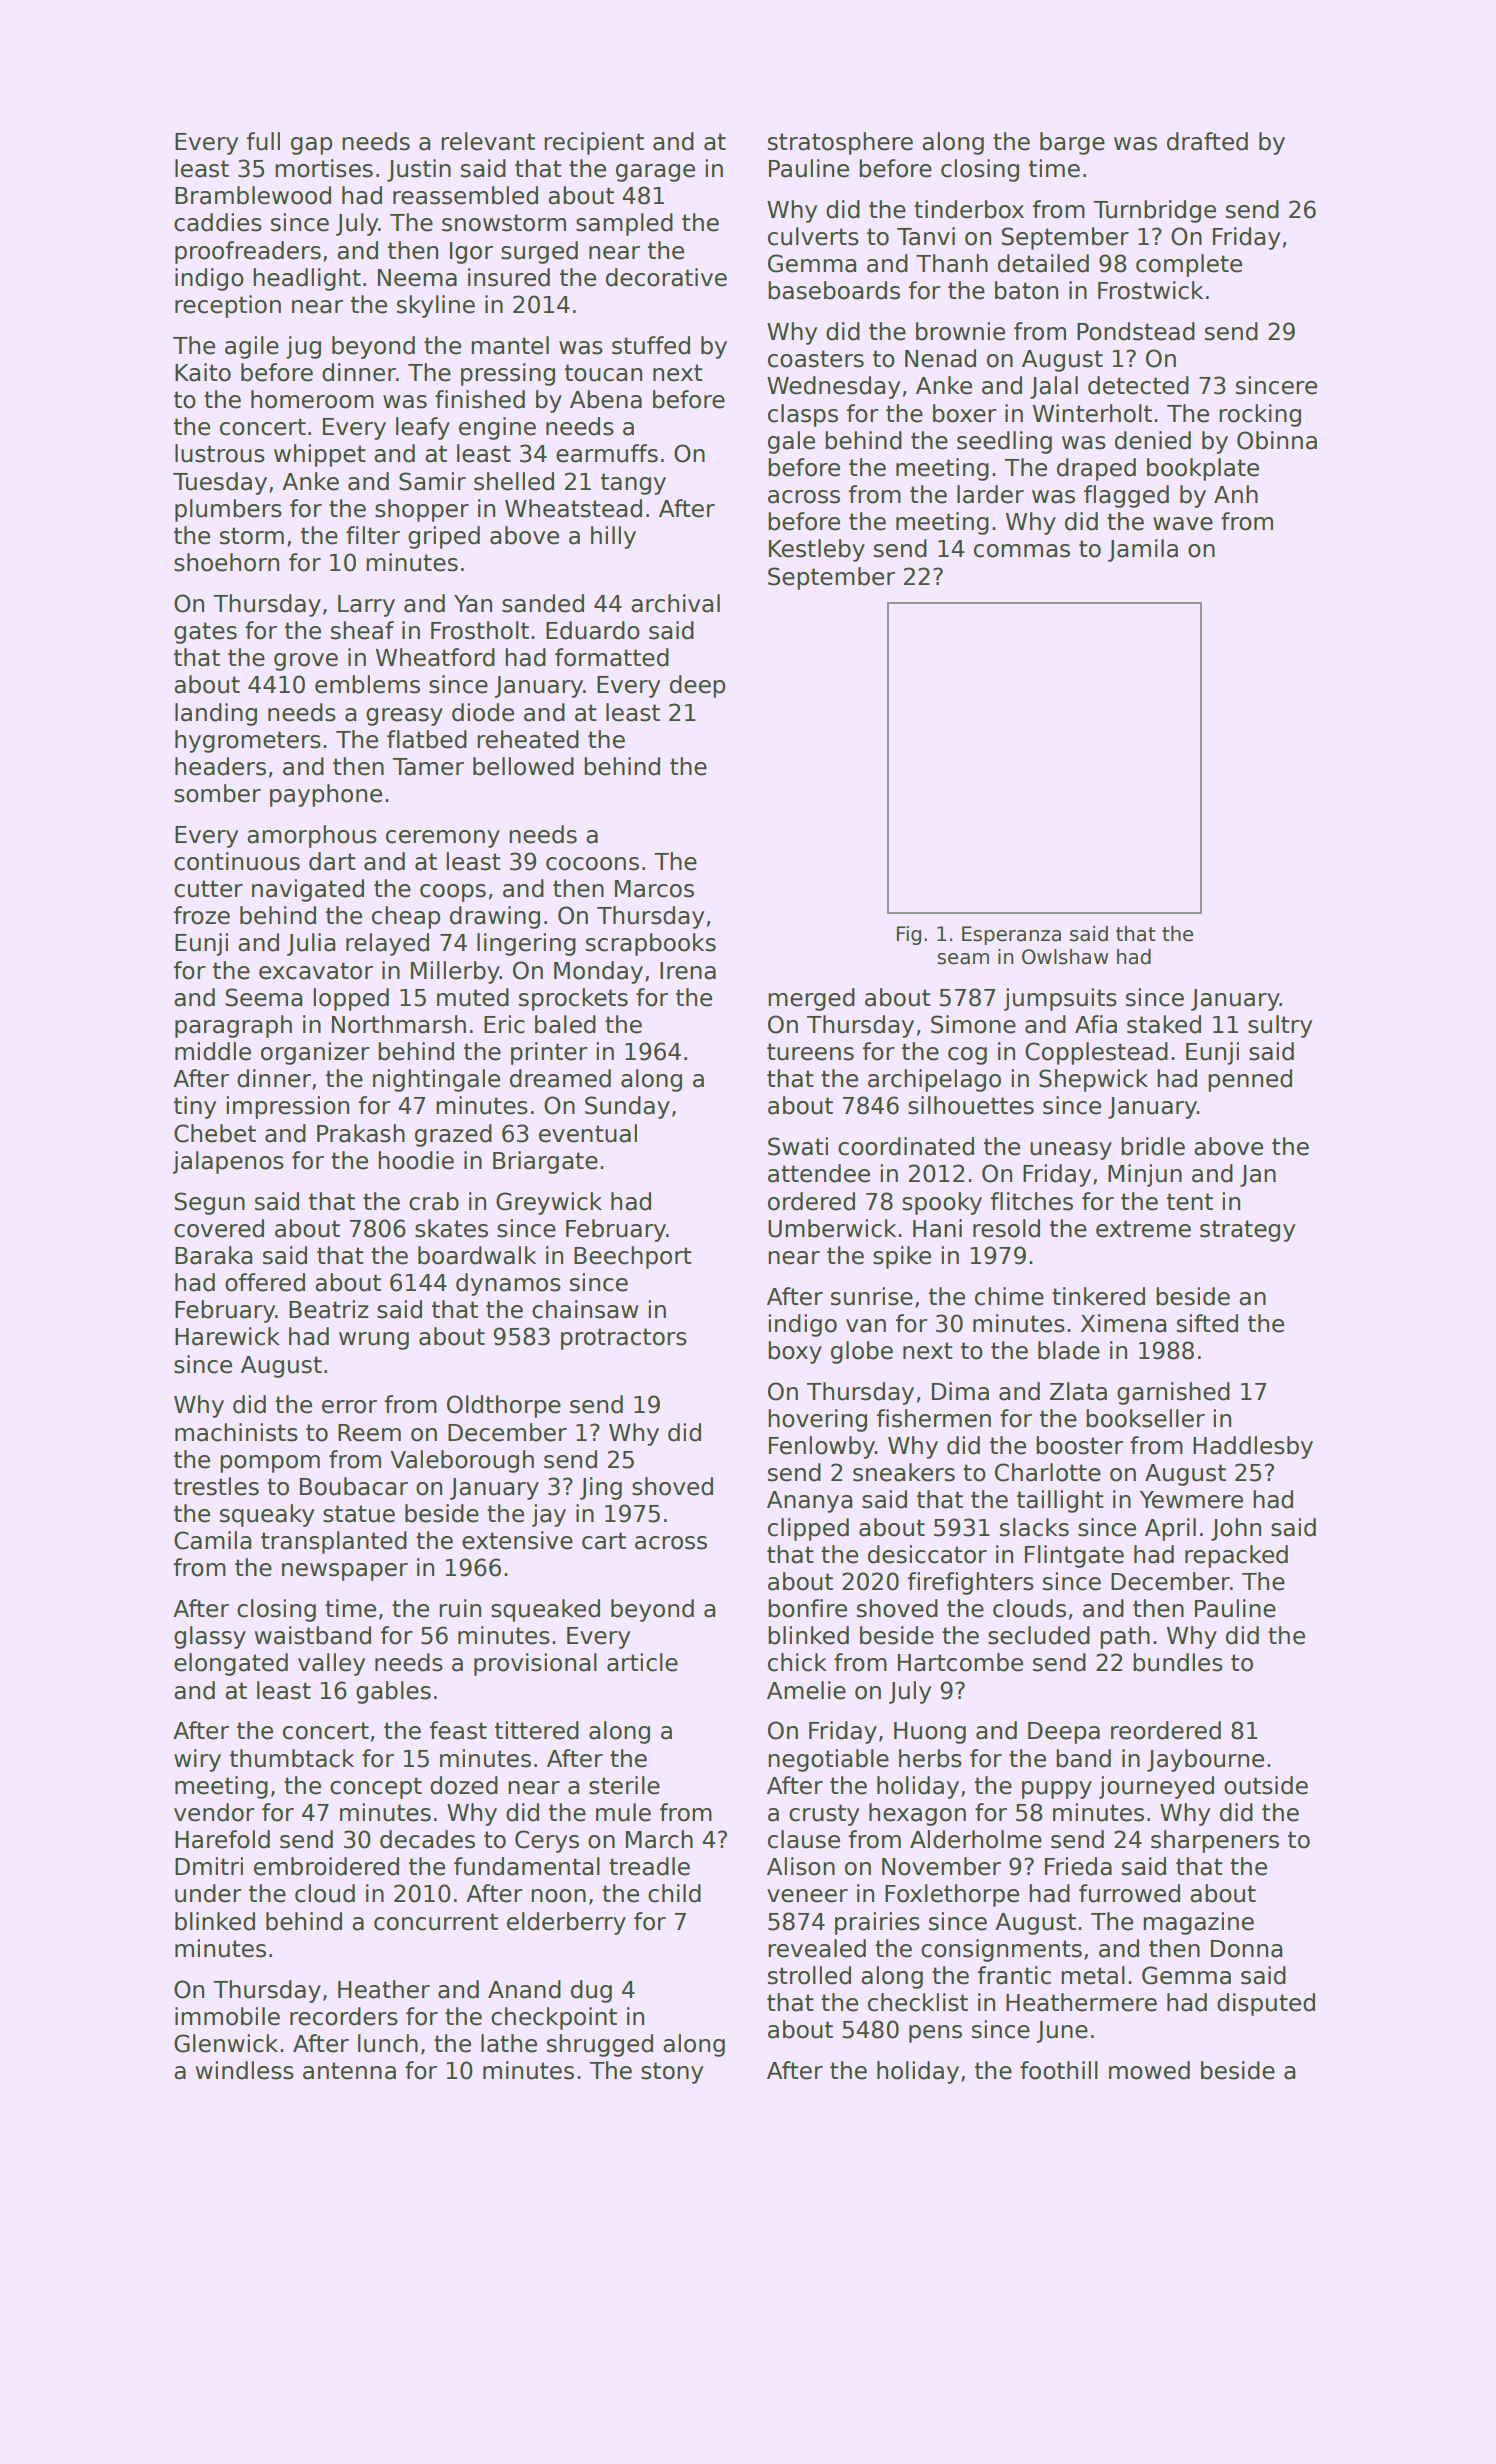 This screenshot has width=1496, height=2464. Describe the element at coordinates (1022, 551) in the screenshot. I see `commas` at that location.
